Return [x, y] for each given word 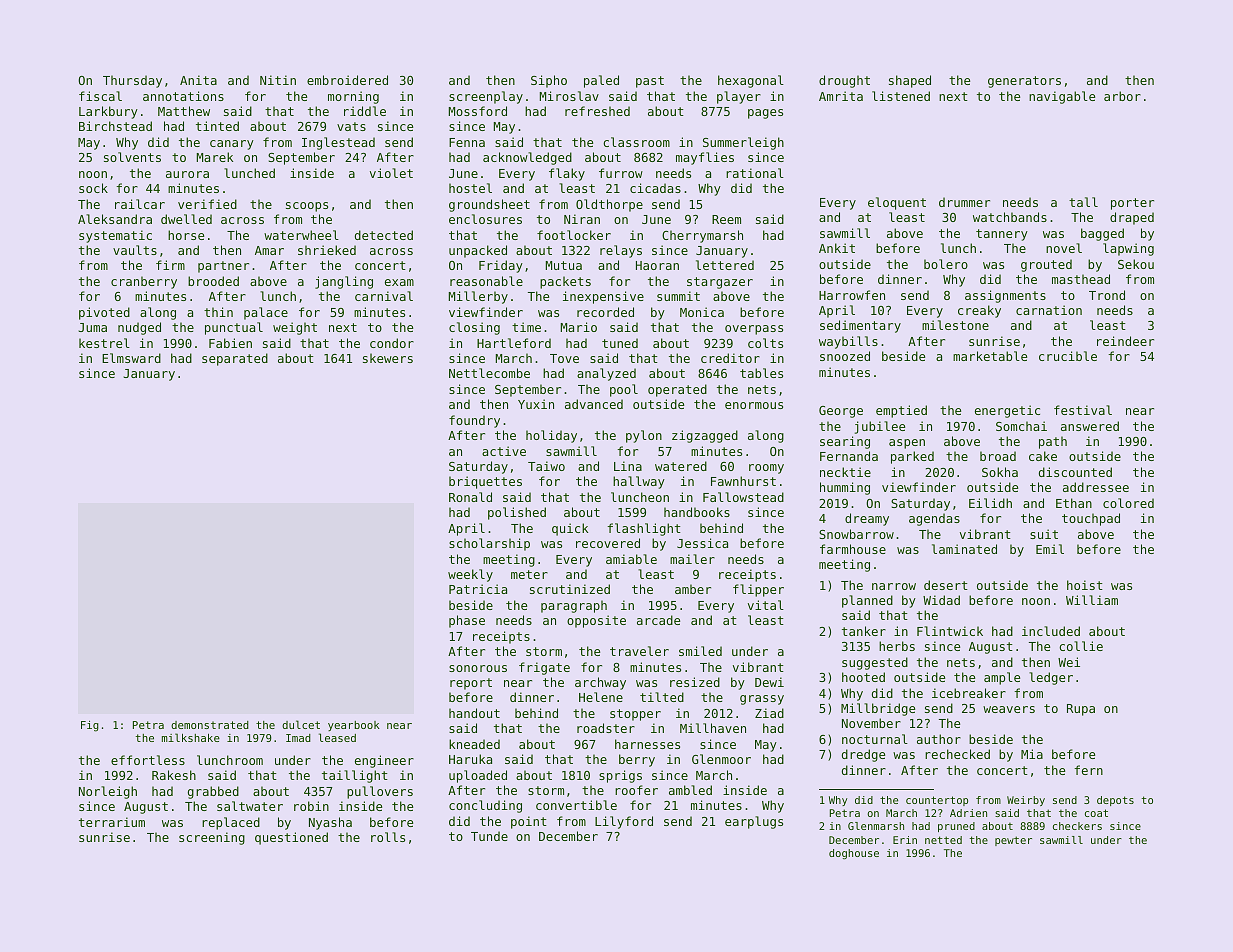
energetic [1007, 411]
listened [901, 96]
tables [761, 373]
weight [295, 328]
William [1092, 600]
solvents [132, 157]
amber [693, 589]
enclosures [485, 219]
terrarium [112, 822]
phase [467, 621]
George [841, 412]
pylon [644, 436]
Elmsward [131, 358]
